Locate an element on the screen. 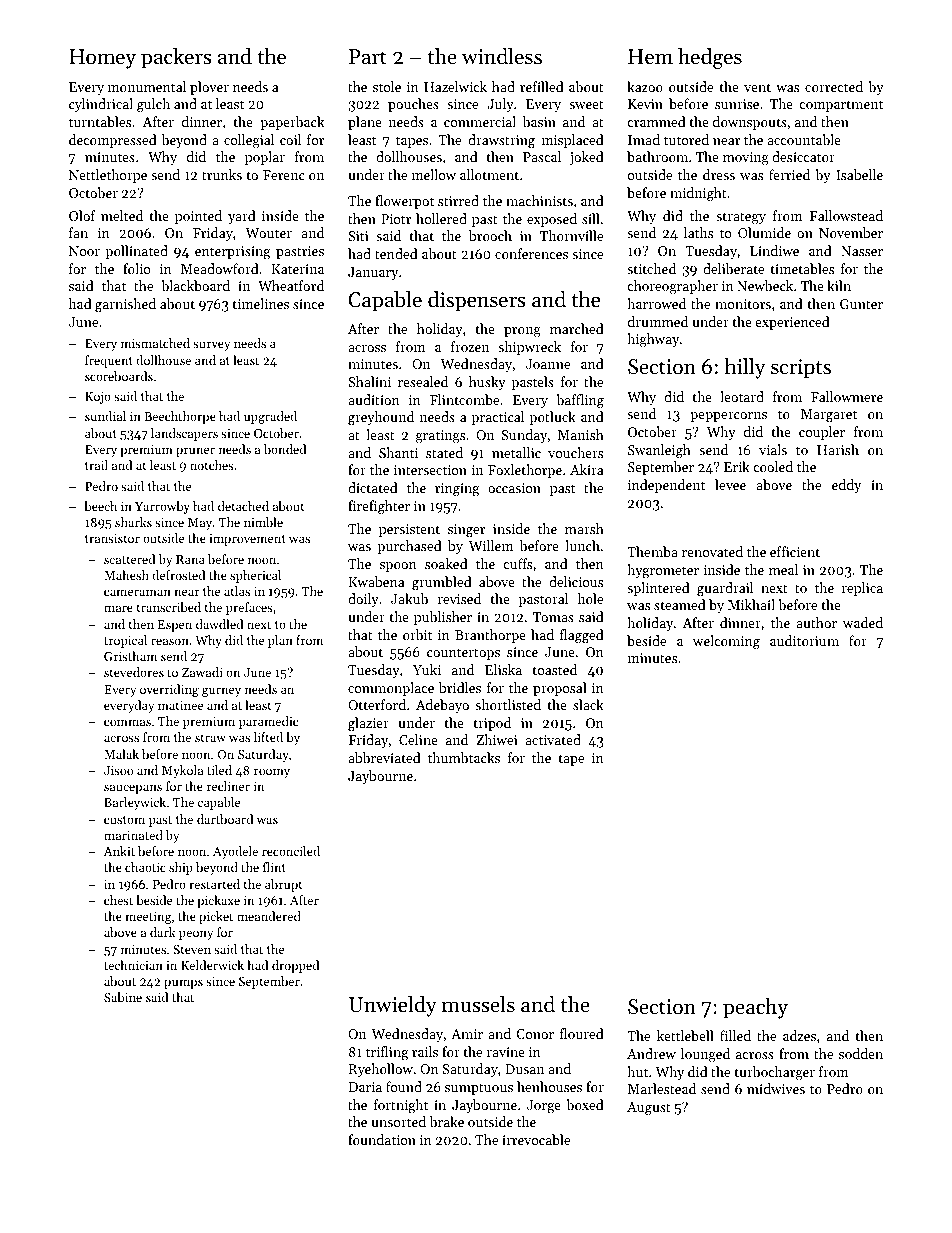 This screenshot has height=1233, width=952. welcoming is located at coordinates (726, 642).
